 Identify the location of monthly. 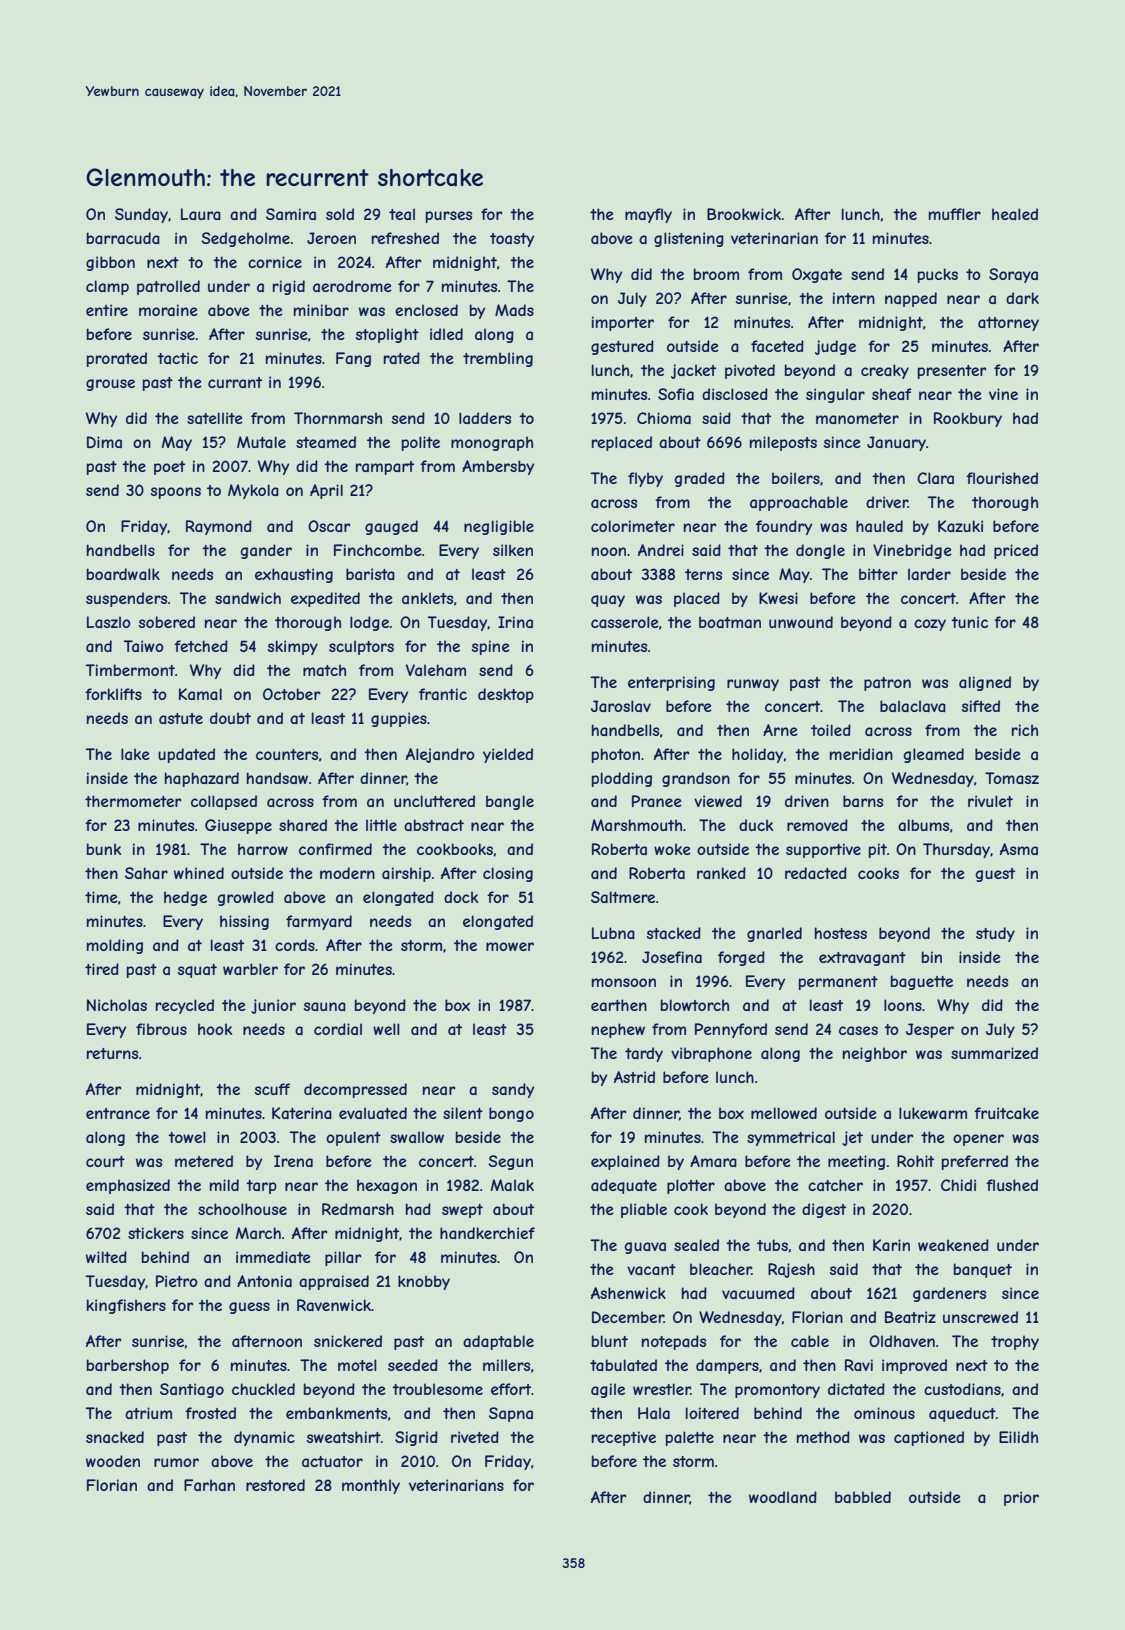
(371, 1486).
